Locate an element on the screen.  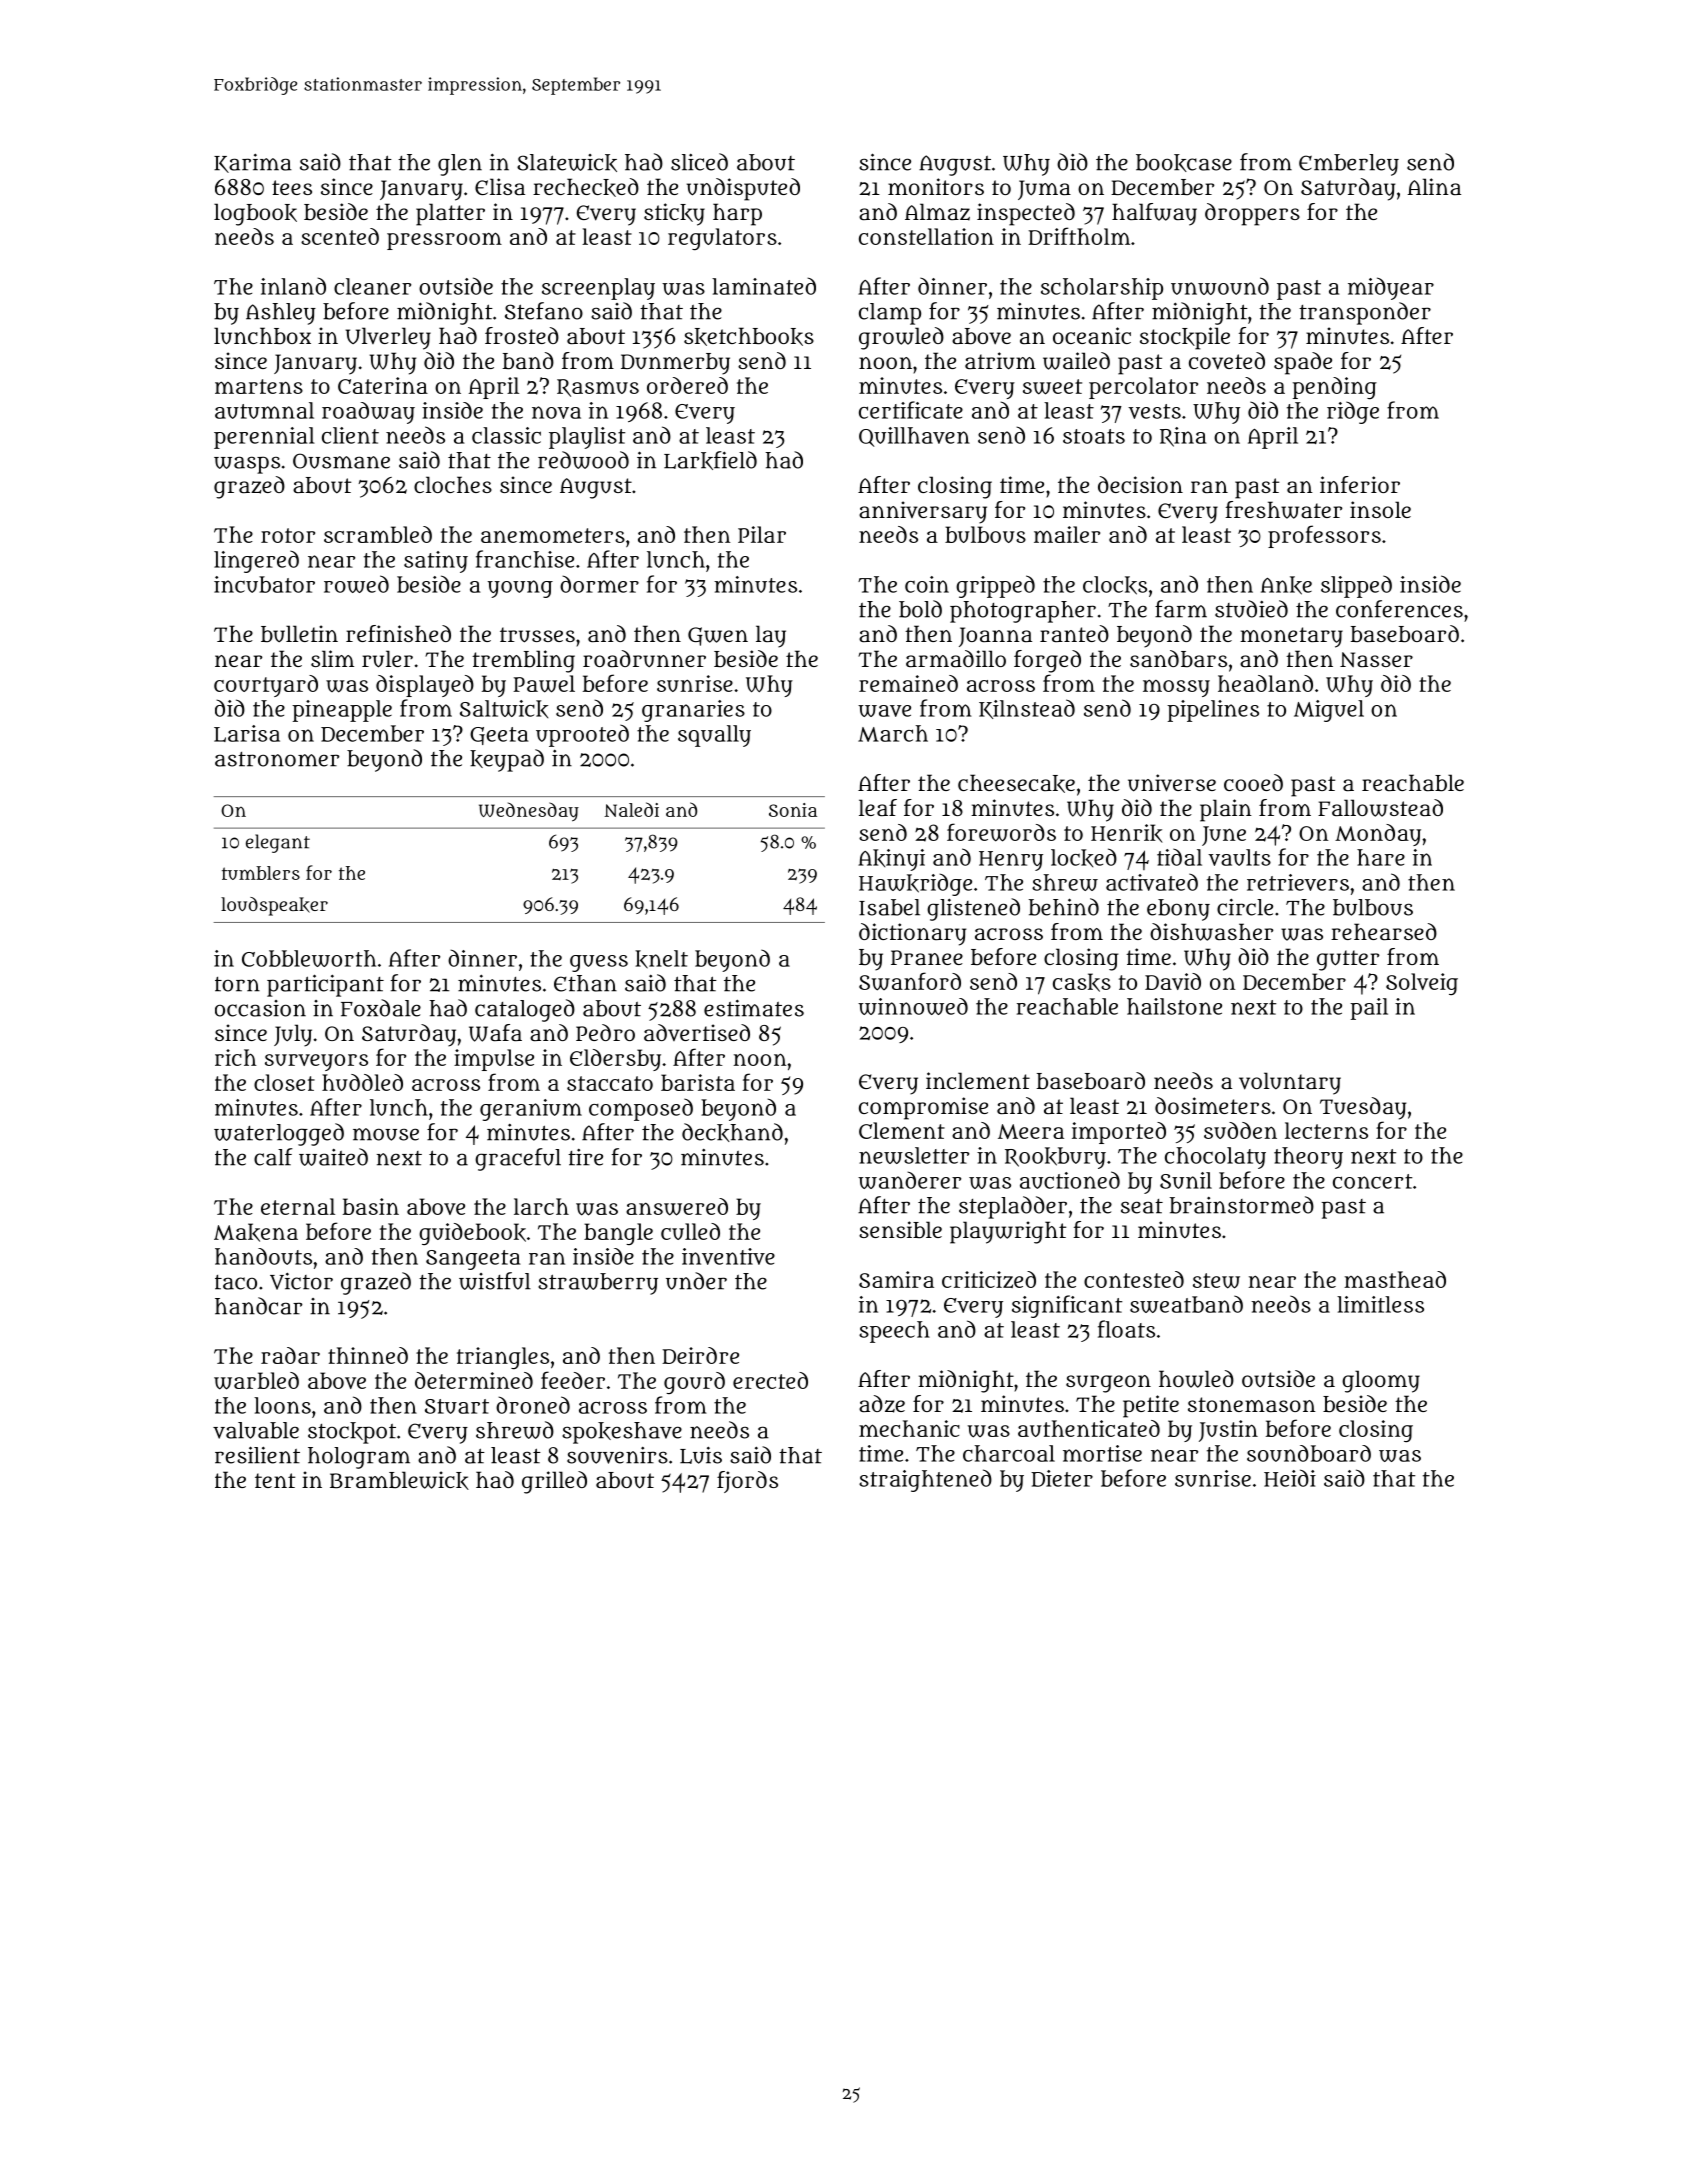
trembling is located at coordinates (523, 661).
